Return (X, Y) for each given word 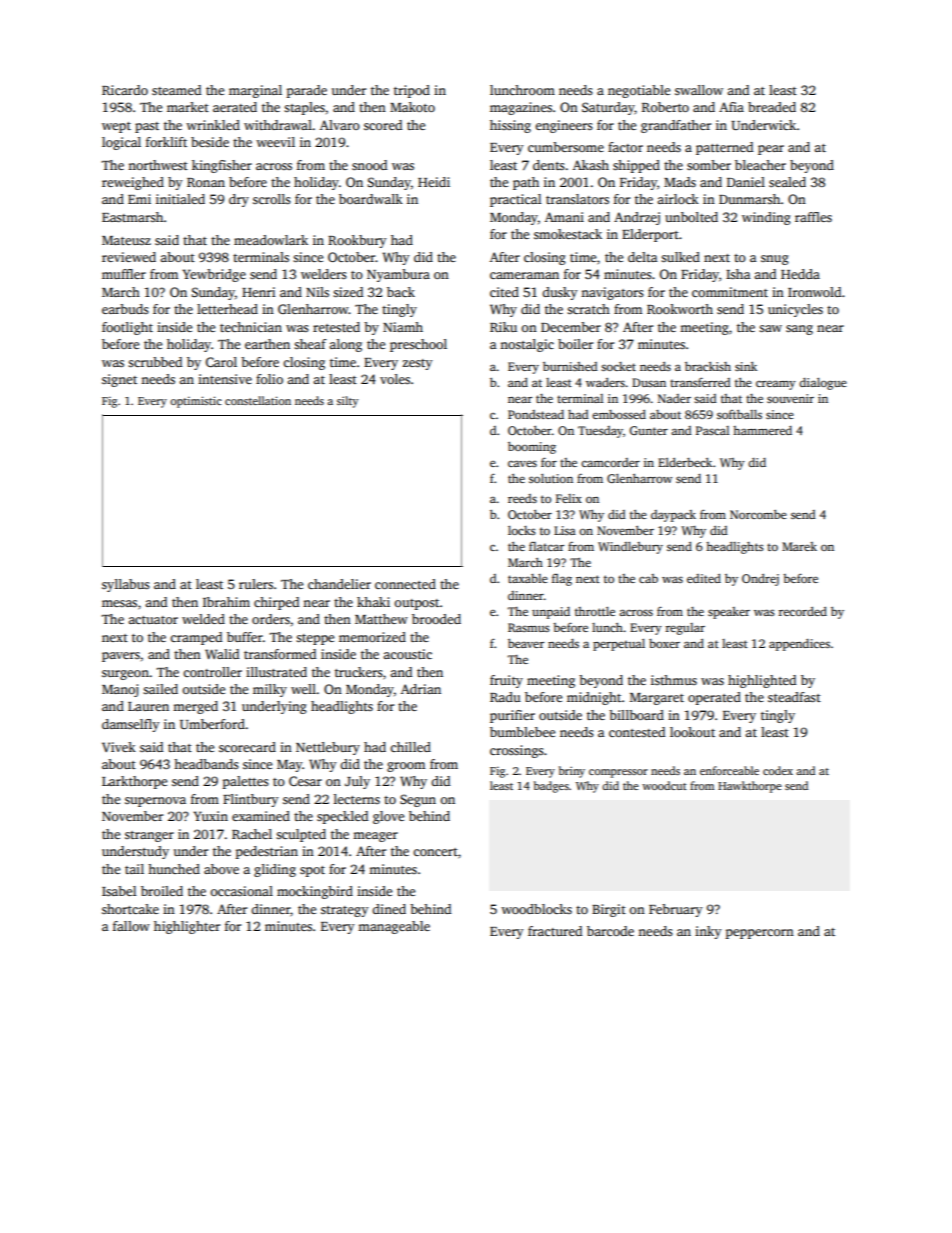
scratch (588, 309)
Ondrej (760, 580)
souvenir (790, 398)
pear (771, 150)
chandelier (339, 584)
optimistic (196, 402)
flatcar (546, 546)
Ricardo (125, 90)
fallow (131, 926)
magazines (521, 108)
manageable (394, 927)
